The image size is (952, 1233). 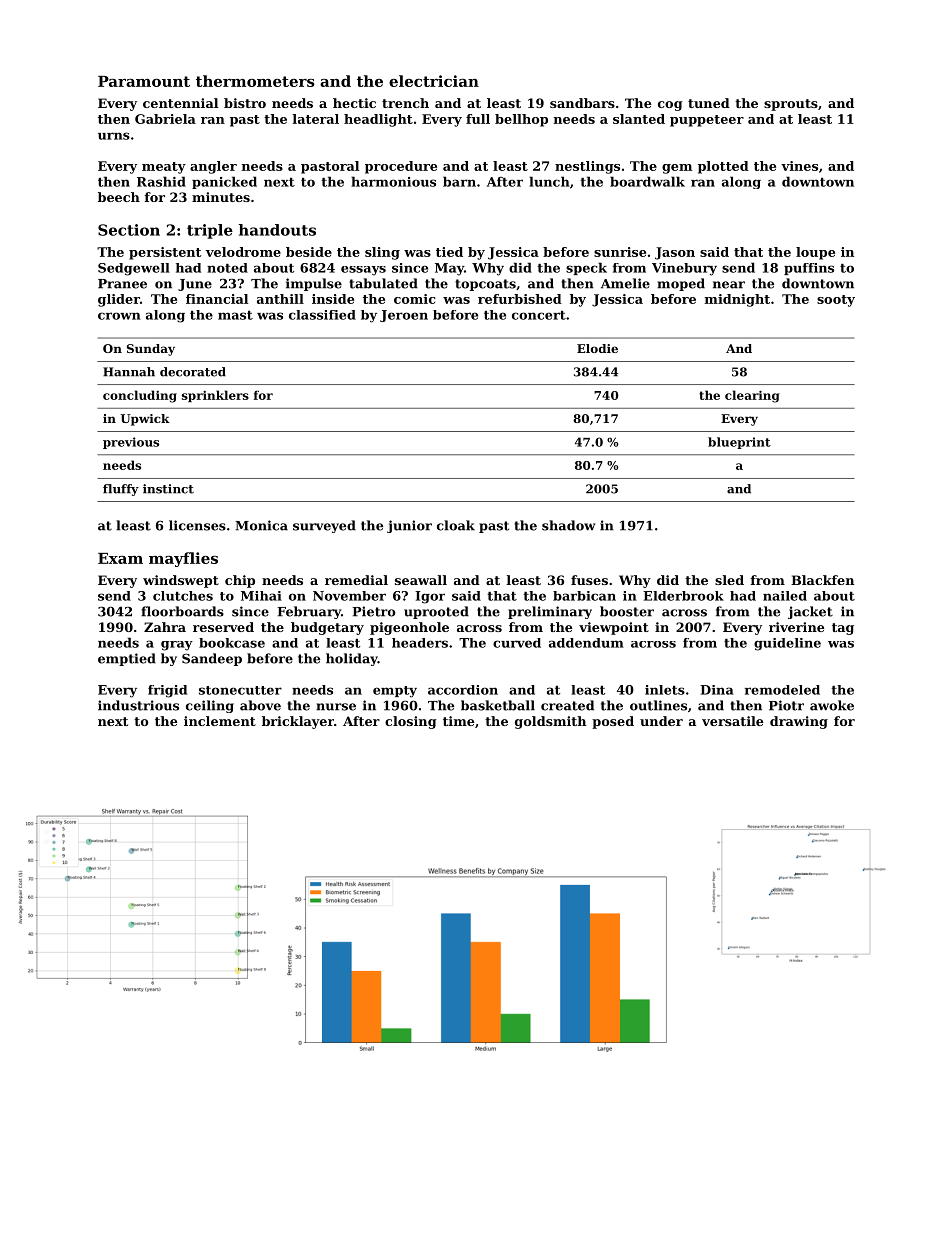 What do you see at coordinates (220, 721) in the screenshot?
I see `inclement` at bounding box center [220, 721].
